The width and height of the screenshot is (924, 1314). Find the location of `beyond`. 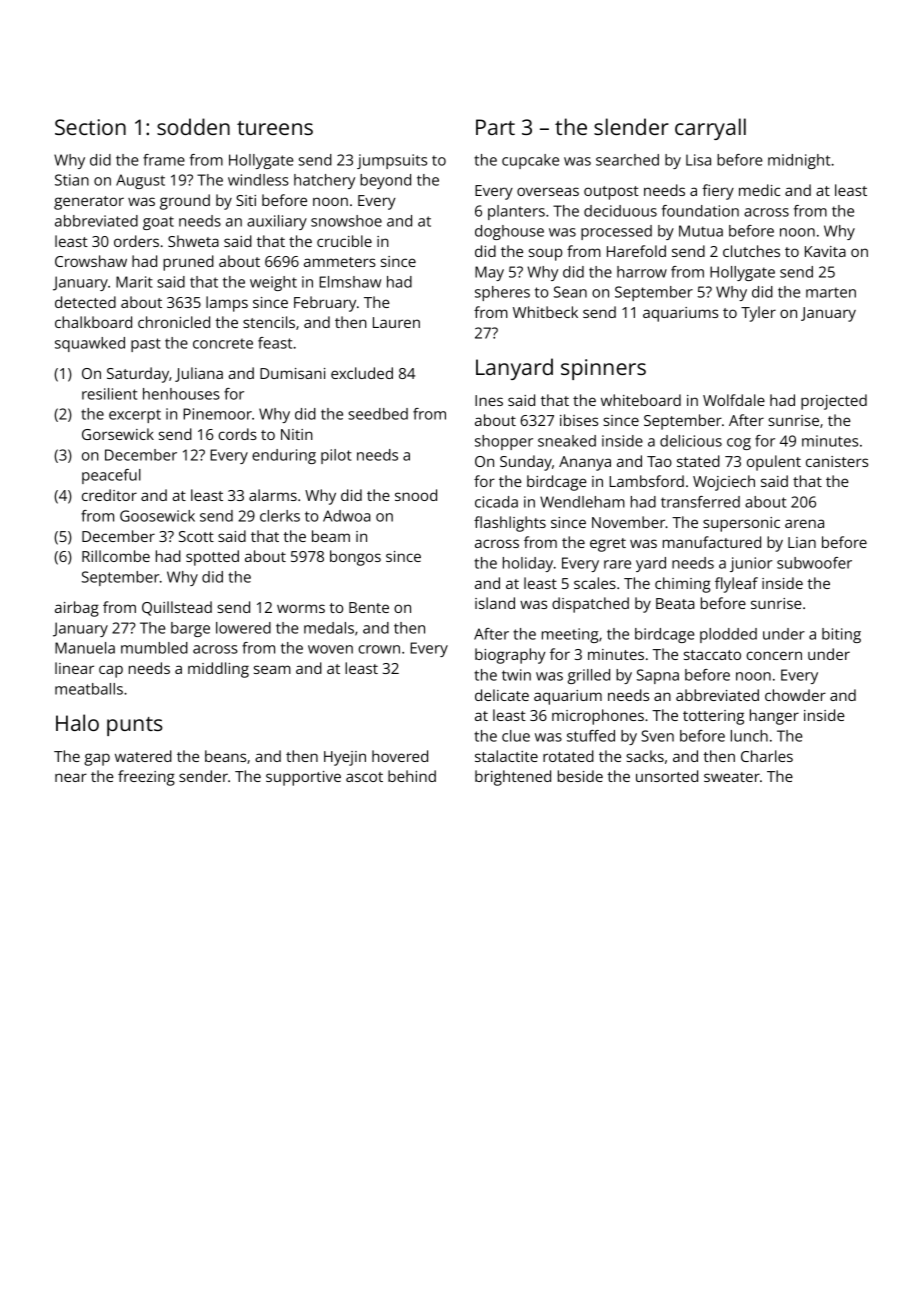

beyond is located at coordinates (385, 181).
